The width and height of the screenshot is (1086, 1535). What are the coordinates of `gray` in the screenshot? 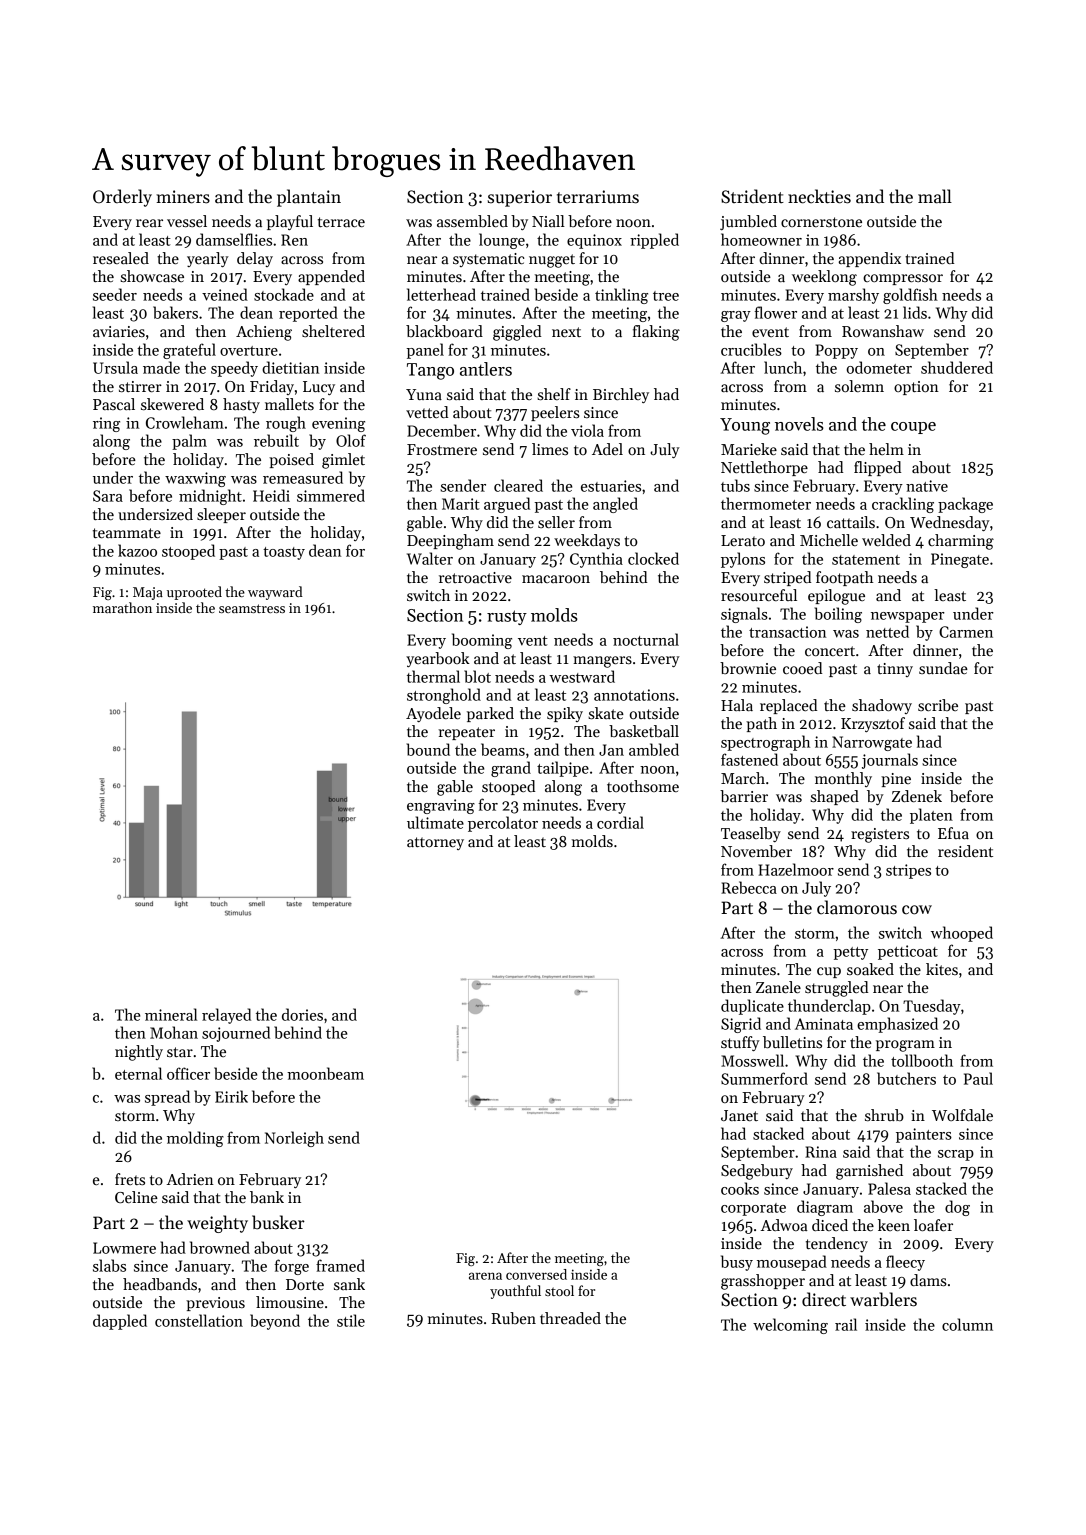 It's located at (736, 316).
